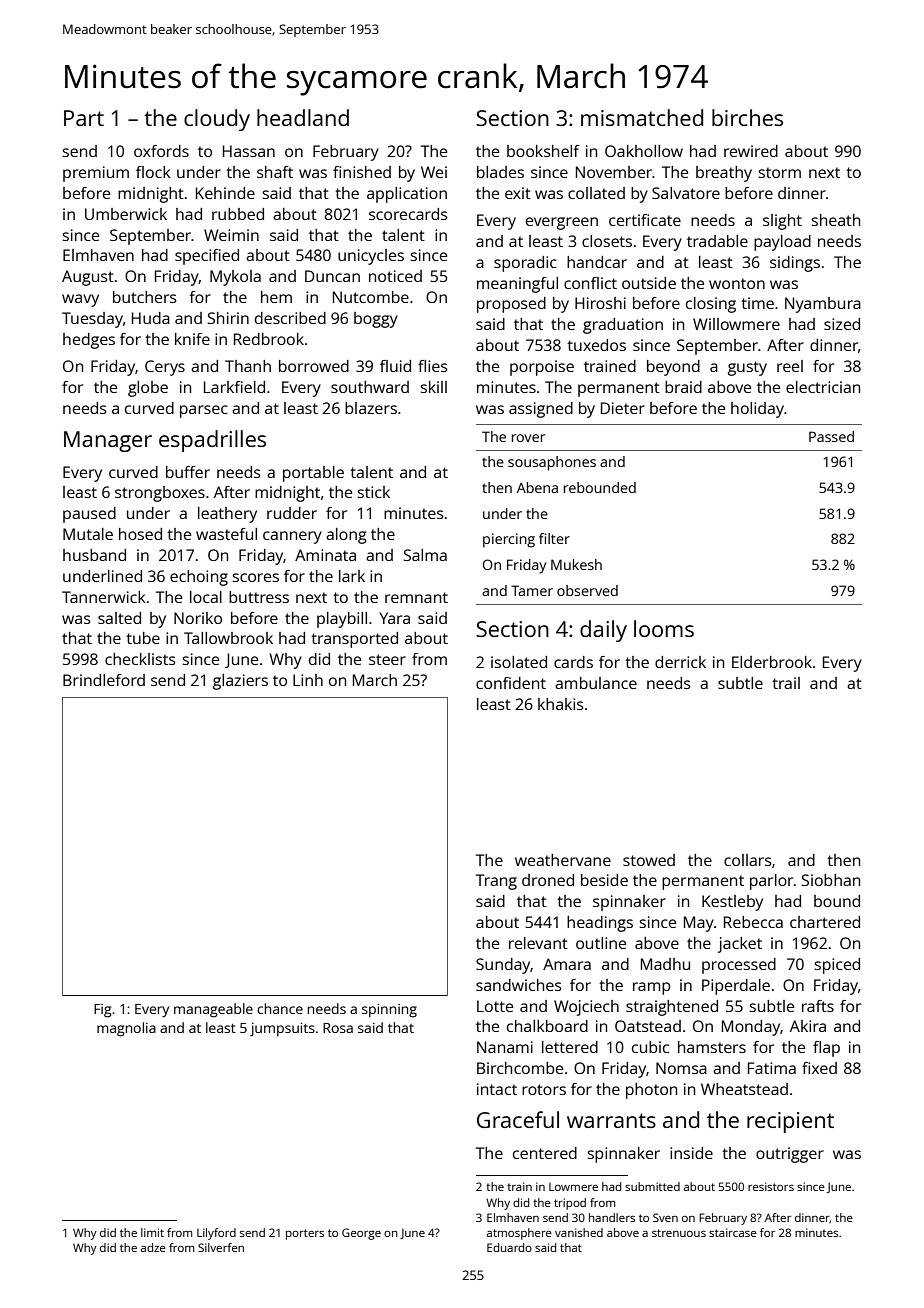  What do you see at coordinates (511, 305) in the page?
I see `proposed` at bounding box center [511, 305].
